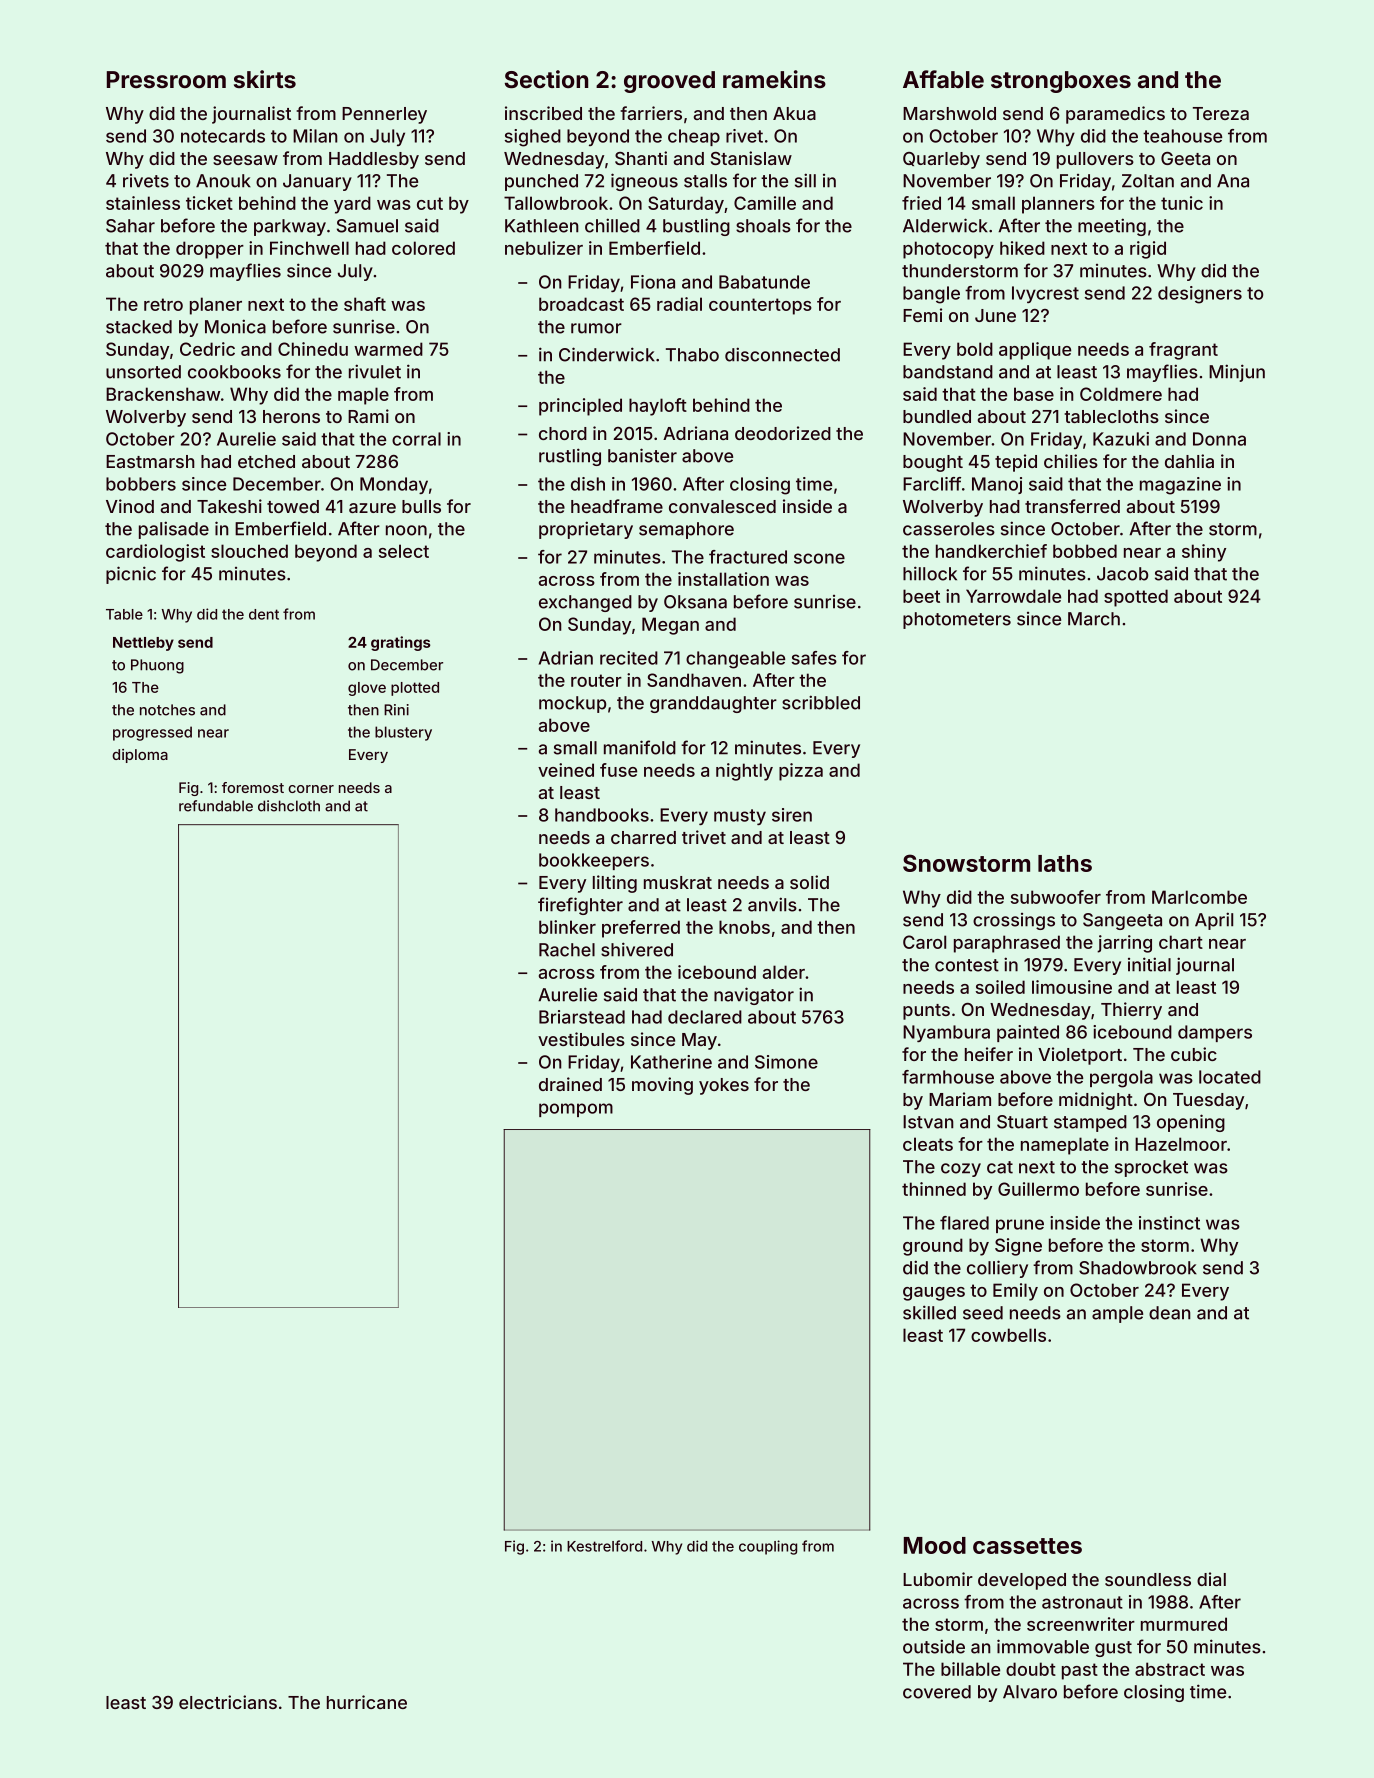 The height and width of the screenshot is (1778, 1374). I want to click on covered, so click(937, 1692).
